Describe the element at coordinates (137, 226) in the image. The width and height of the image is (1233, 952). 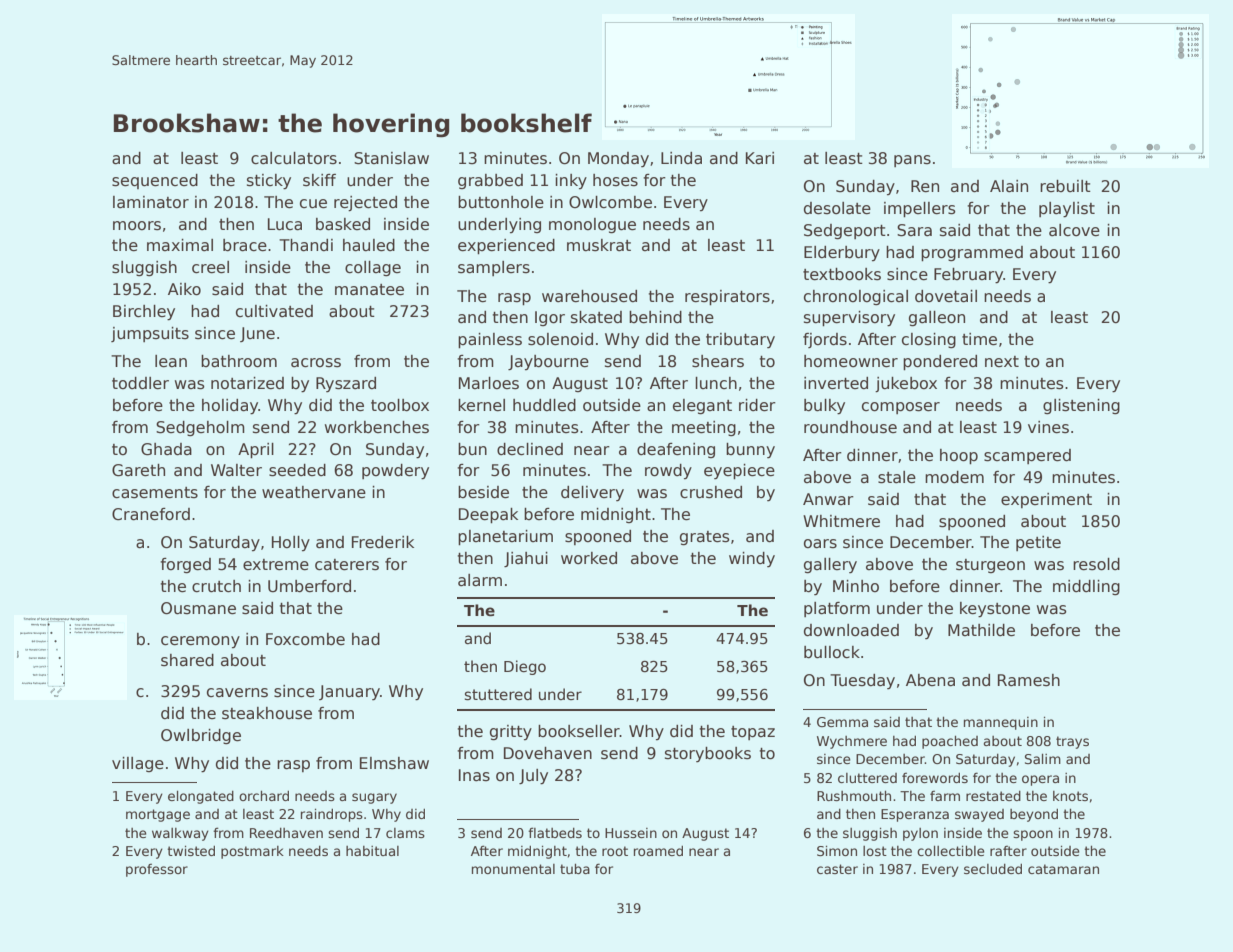
I see `moors` at that location.
